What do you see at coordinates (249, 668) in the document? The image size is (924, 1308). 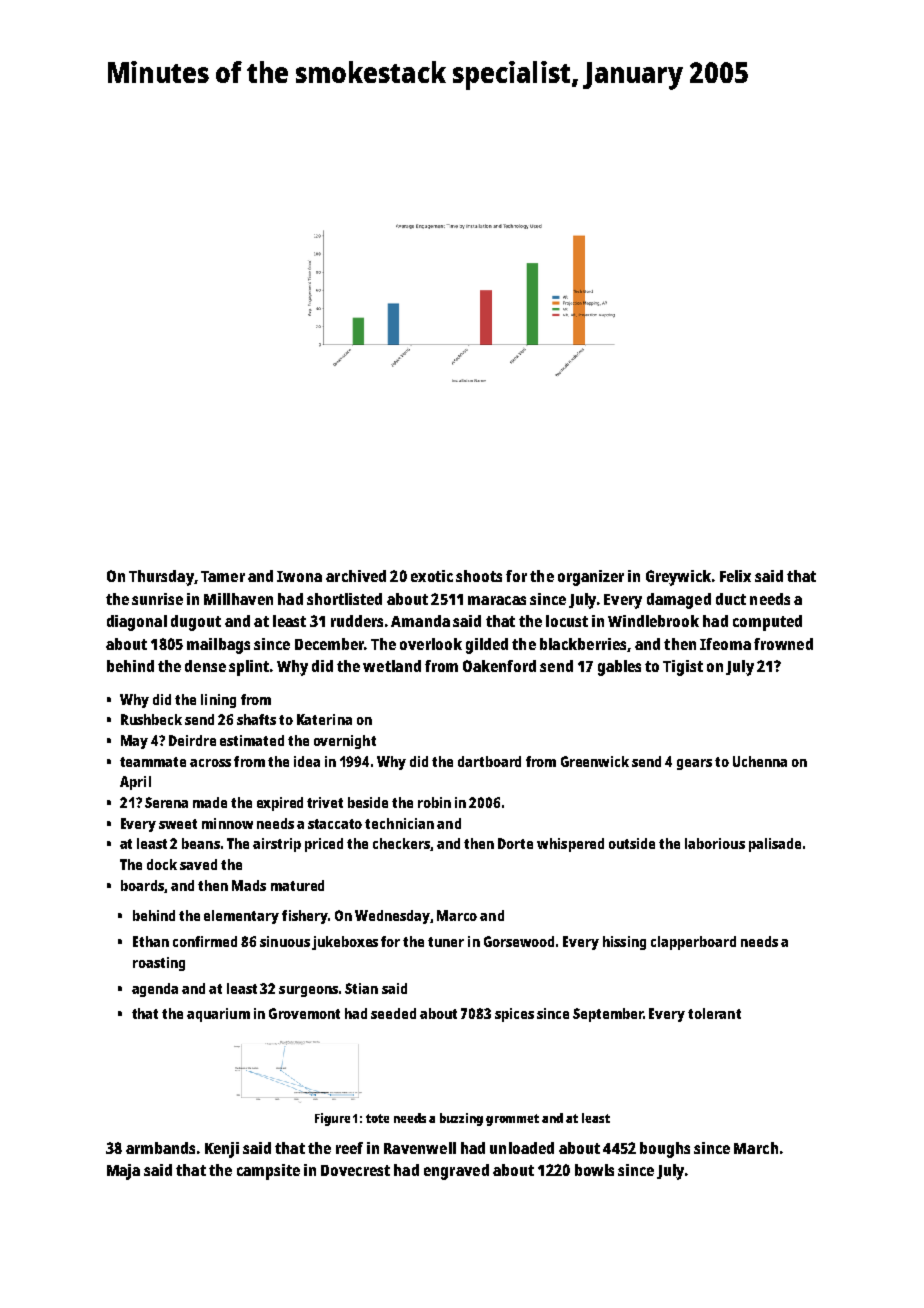 I see `splint` at bounding box center [249, 668].
